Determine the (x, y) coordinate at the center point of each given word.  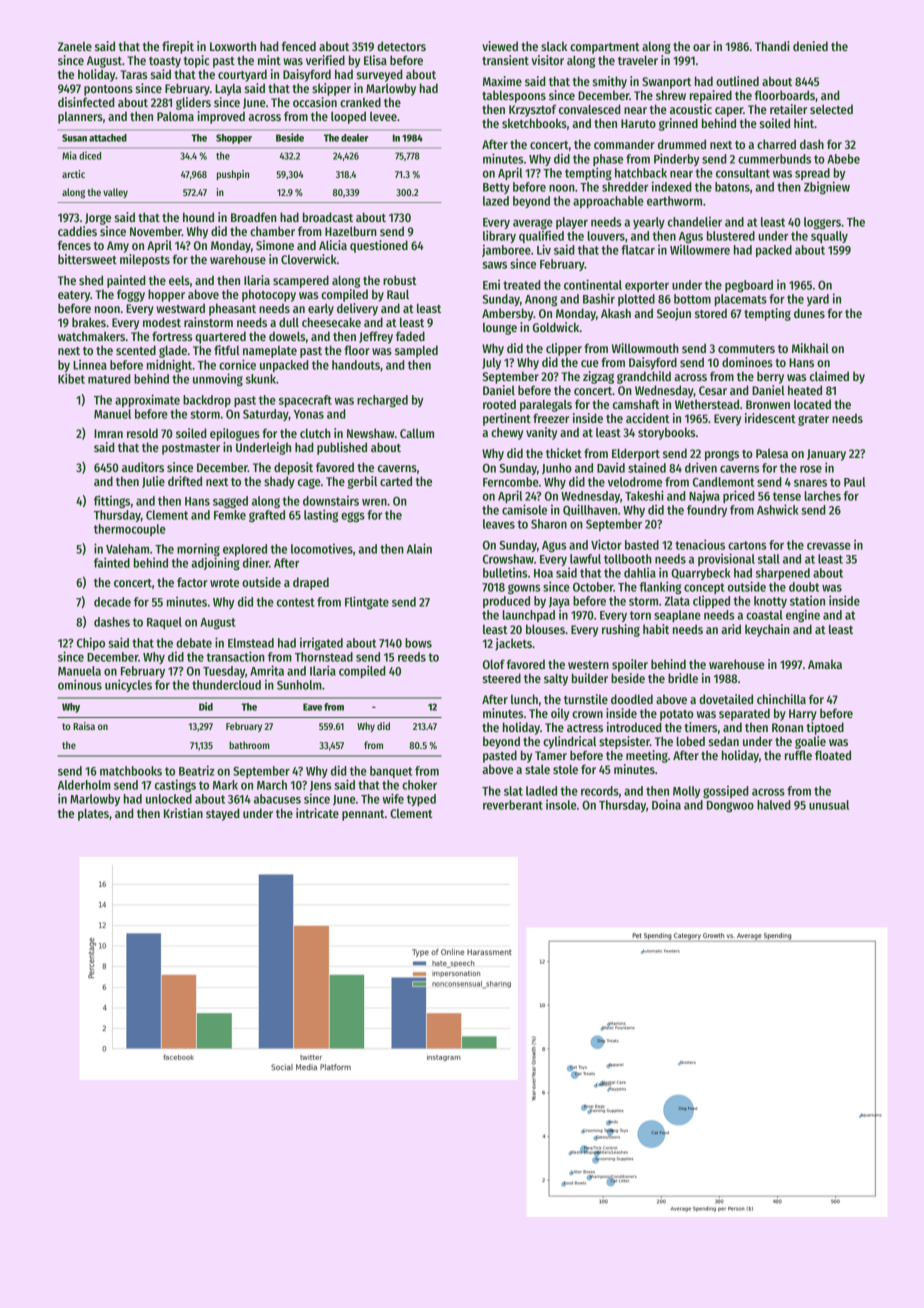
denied (810, 46)
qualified (541, 236)
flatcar (638, 250)
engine (803, 615)
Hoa (543, 573)
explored (245, 550)
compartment (605, 48)
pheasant (232, 309)
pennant (363, 815)
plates (93, 814)
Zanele (75, 46)
